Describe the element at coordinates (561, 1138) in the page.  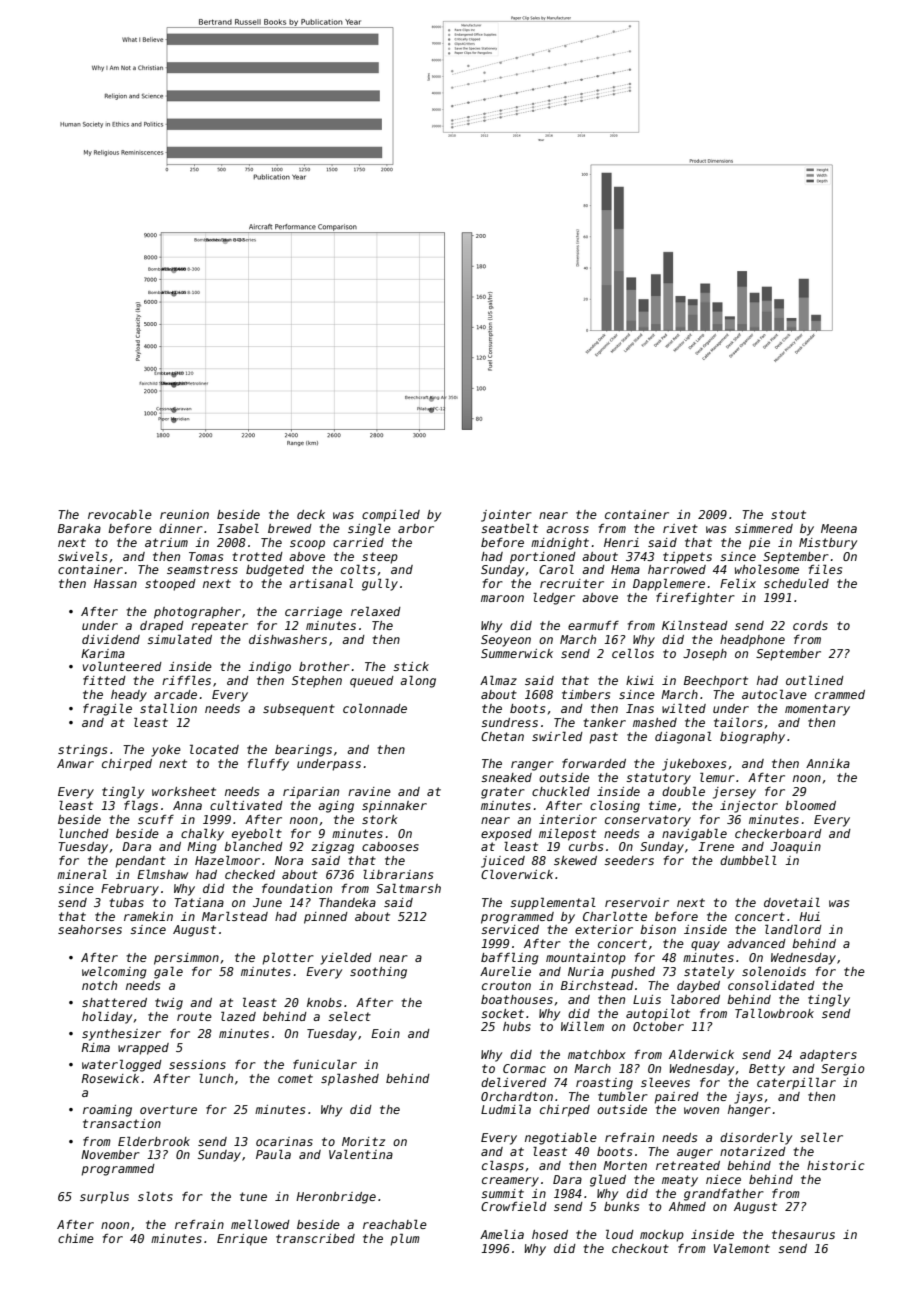
I see `negotiable` at that location.
